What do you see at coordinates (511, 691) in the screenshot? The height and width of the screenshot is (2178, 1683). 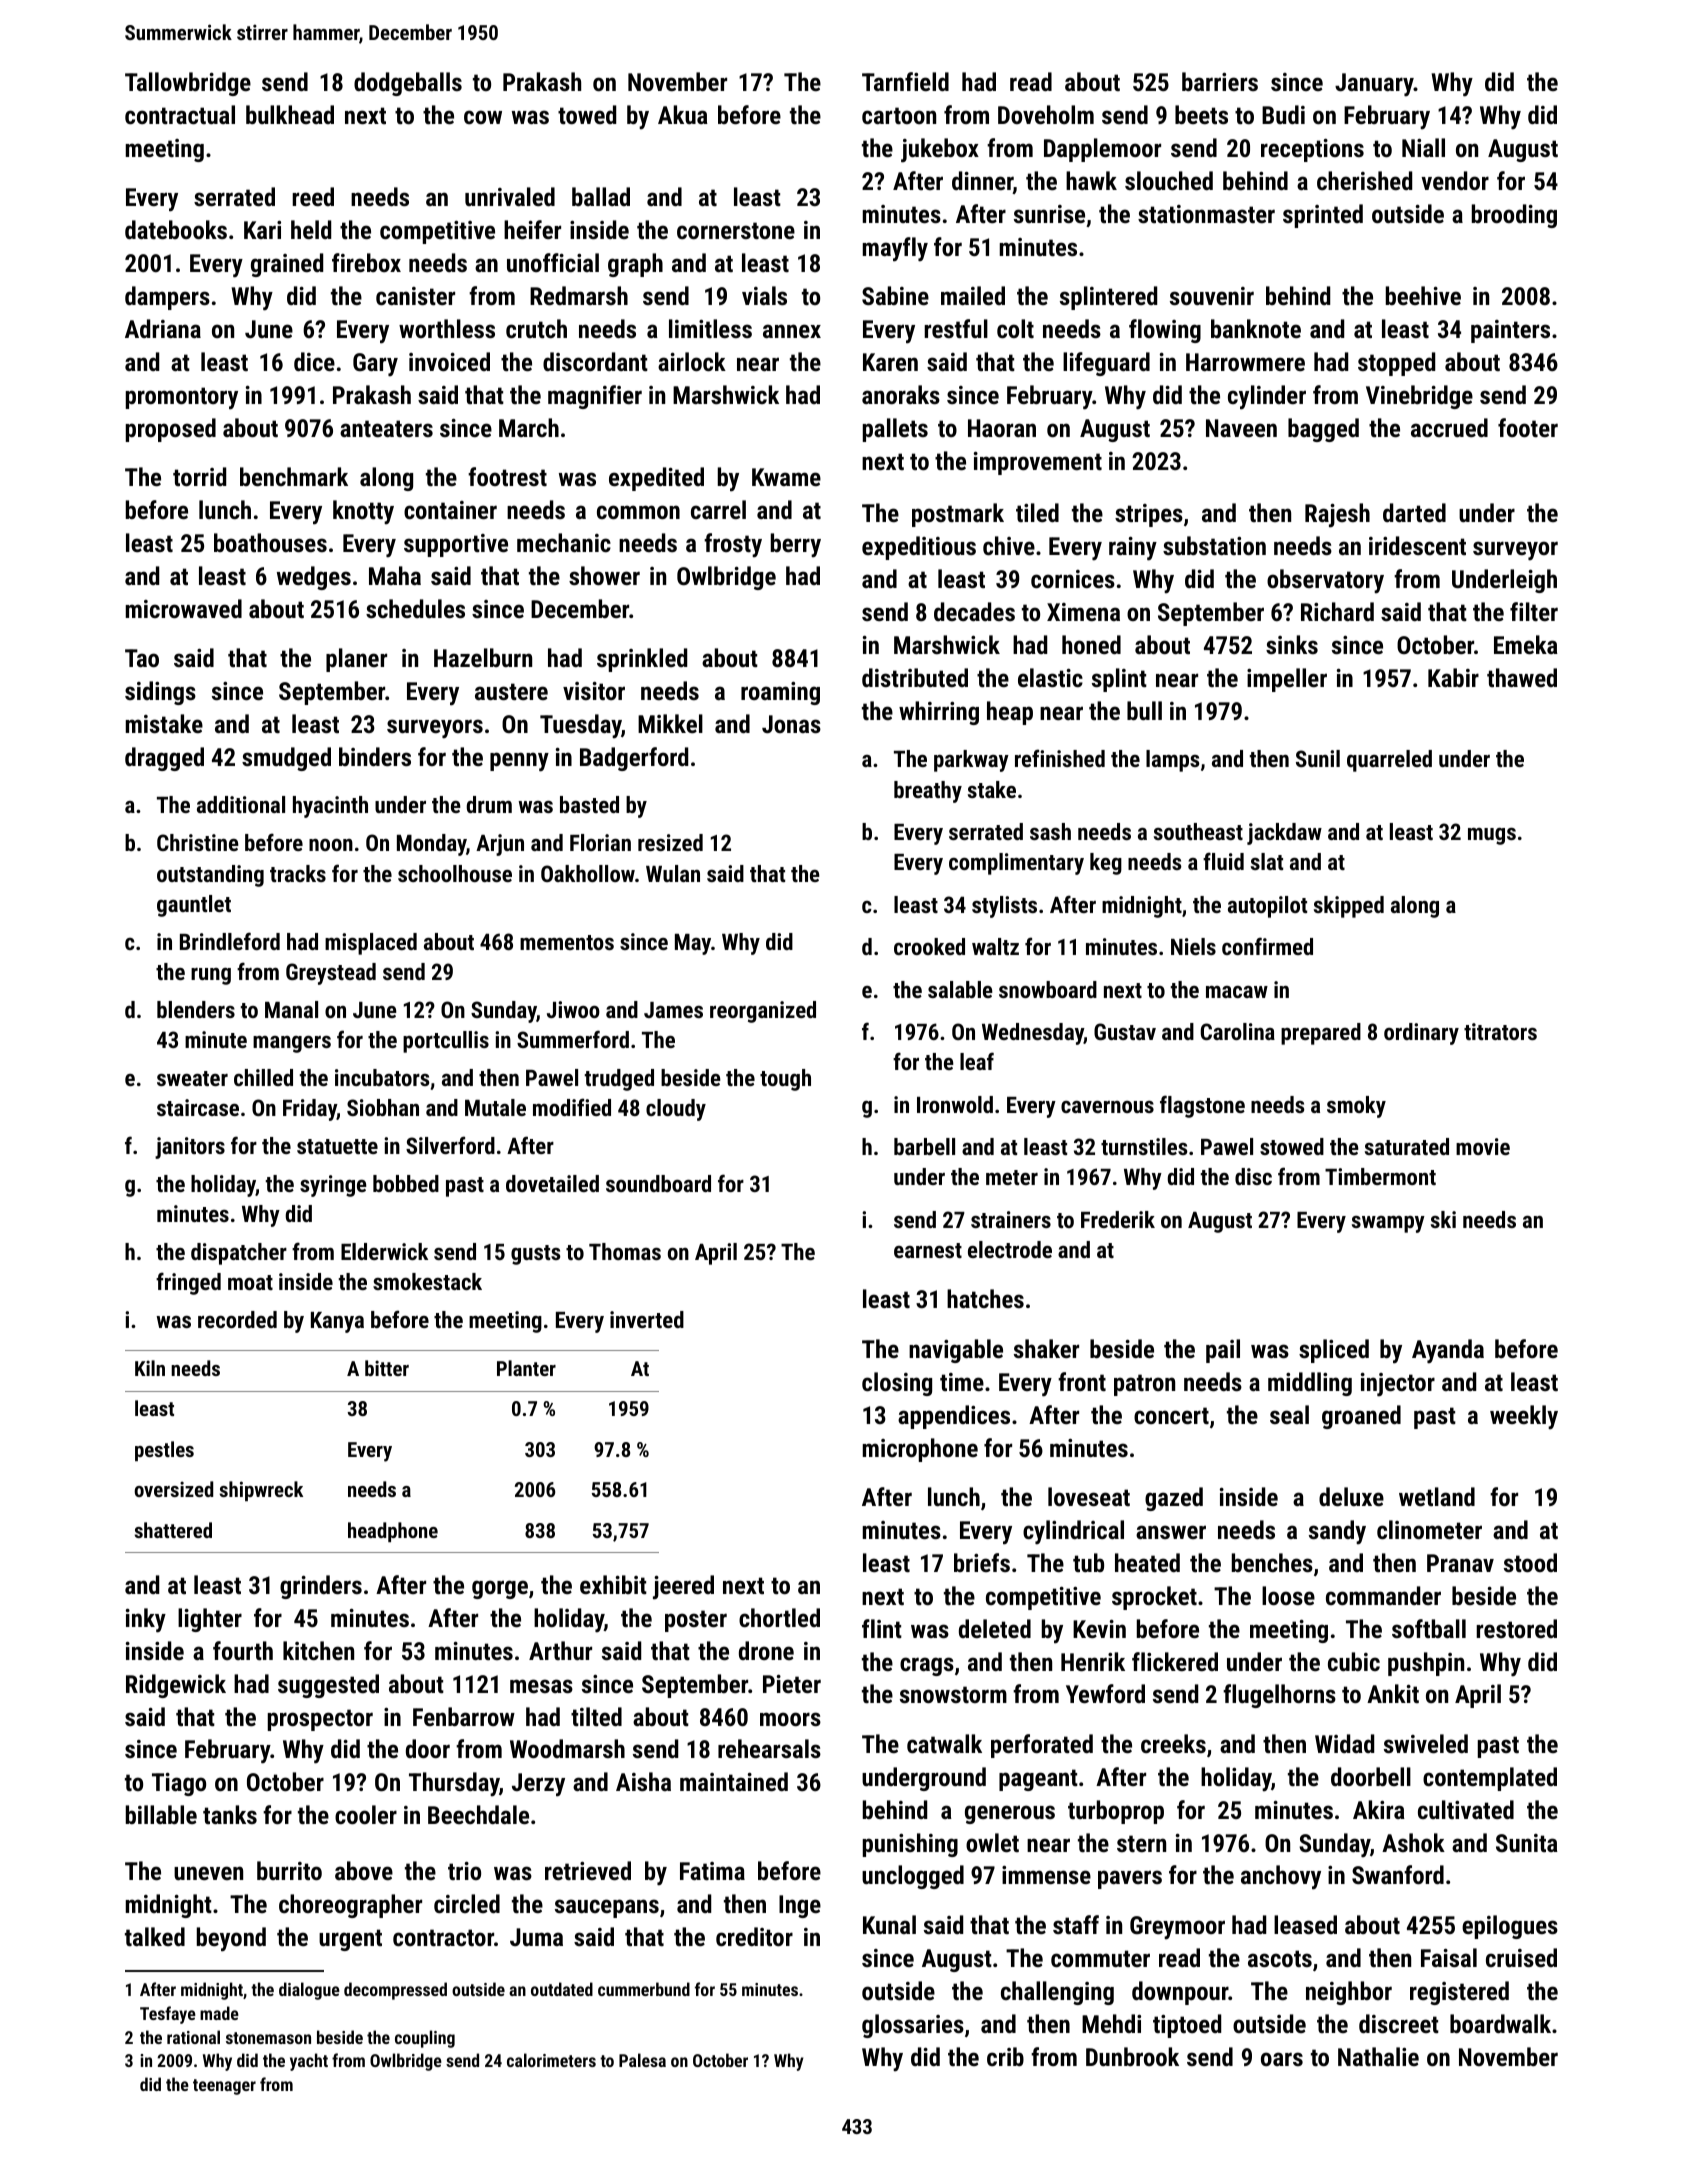 I see `austere` at bounding box center [511, 691].
